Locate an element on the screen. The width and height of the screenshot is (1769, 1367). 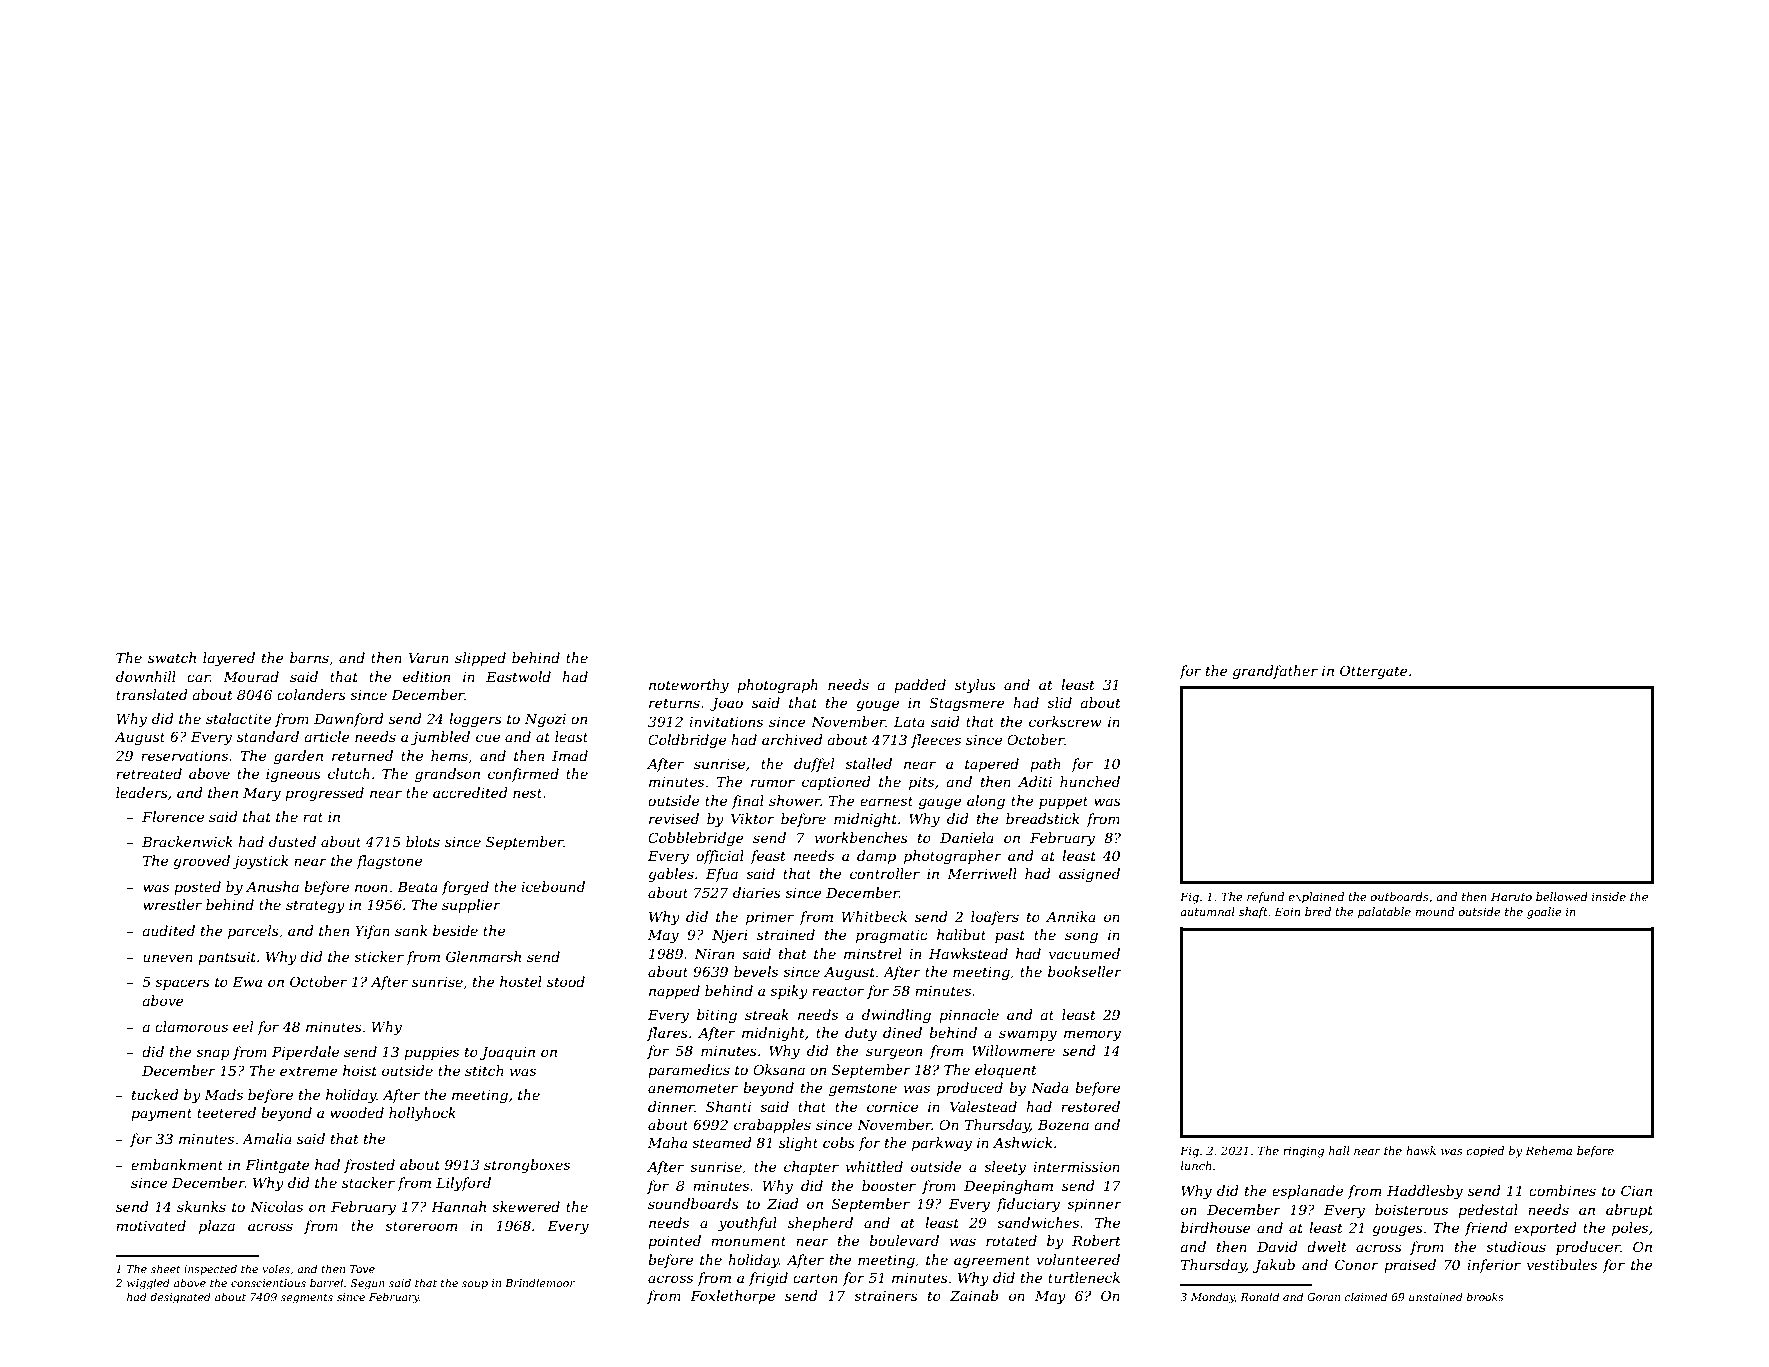
brooks is located at coordinates (1485, 1296).
